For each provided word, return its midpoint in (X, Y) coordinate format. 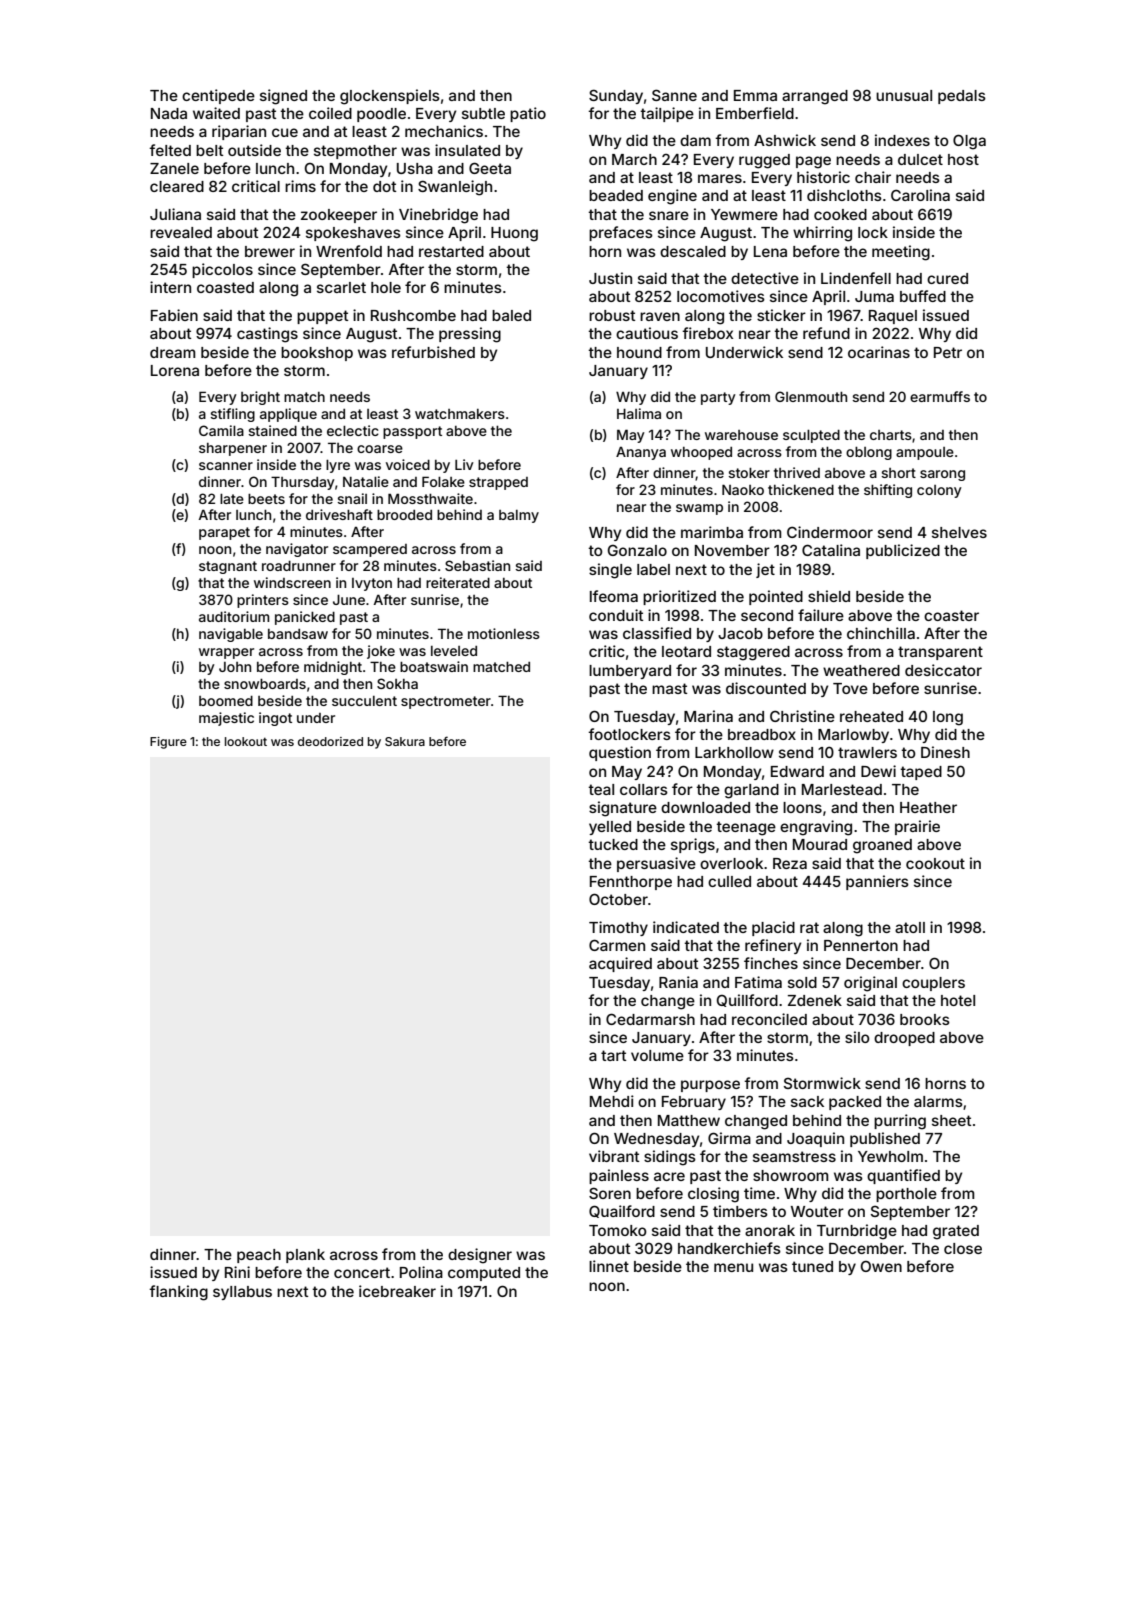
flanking (178, 1293)
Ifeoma (614, 596)
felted (170, 150)
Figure (168, 743)
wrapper (226, 653)
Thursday (303, 483)
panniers (877, 882)
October (618, 899)
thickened (801, 489)
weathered (861, 670)
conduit (616, 615)
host (963, 159)
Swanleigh (455, 188)
